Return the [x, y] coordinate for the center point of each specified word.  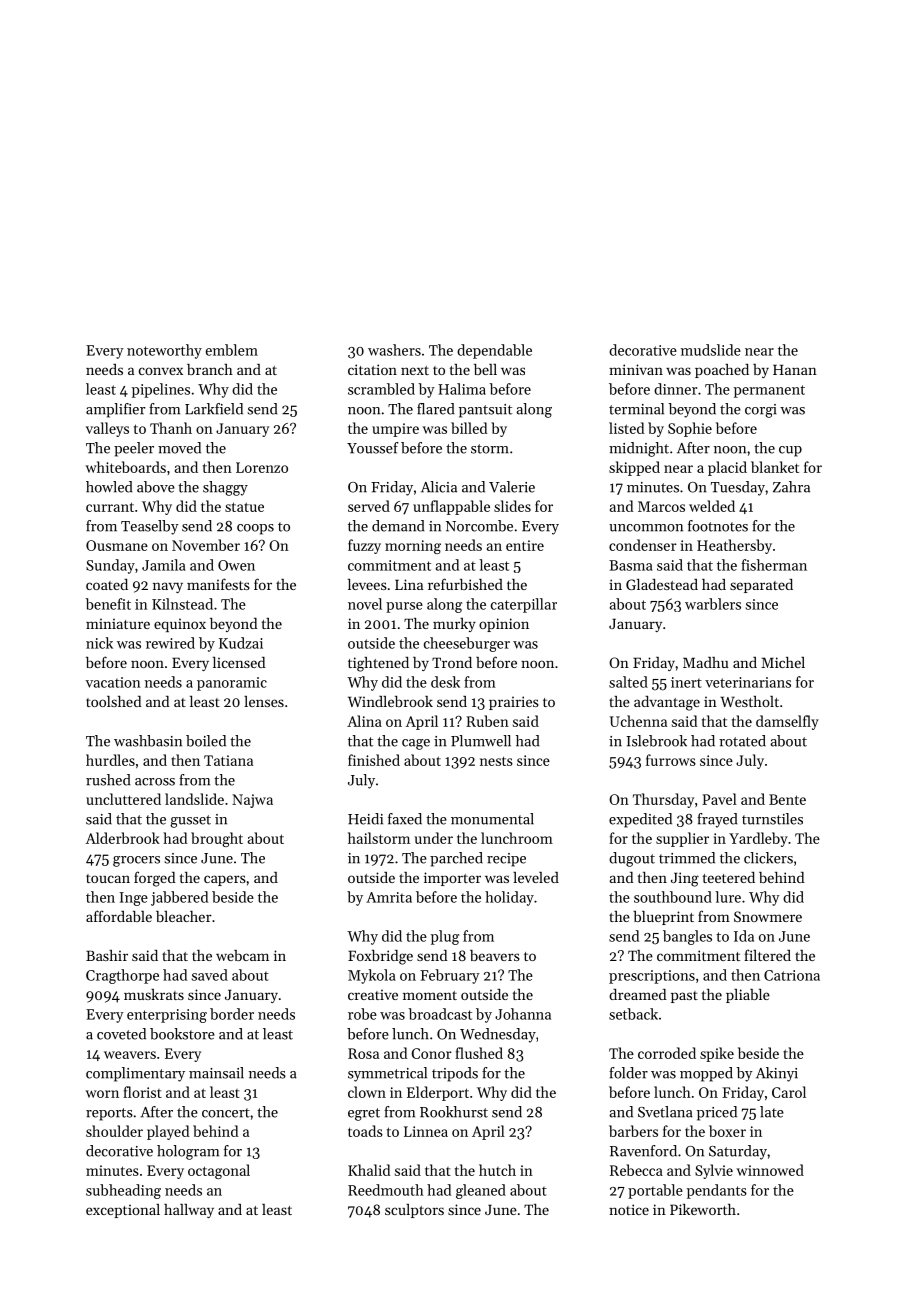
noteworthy [164, 351]
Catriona [792, 975]
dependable [494, 351]
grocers [136, 861]
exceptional [123, 1211]
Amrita [389, 897]
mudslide [711, 350]
